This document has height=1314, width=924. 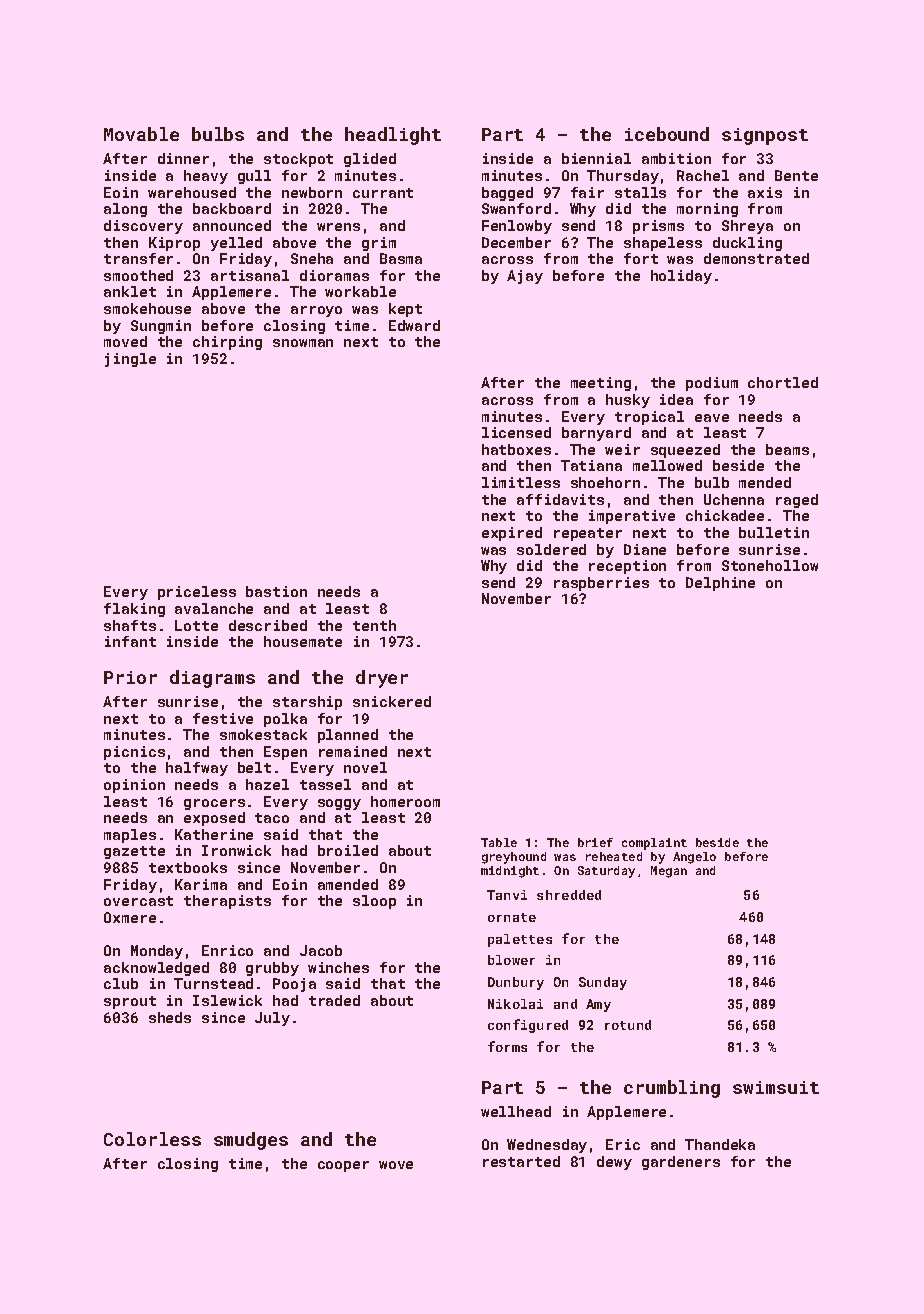 I want to click on Angelo, so click(x=694, y=858).
